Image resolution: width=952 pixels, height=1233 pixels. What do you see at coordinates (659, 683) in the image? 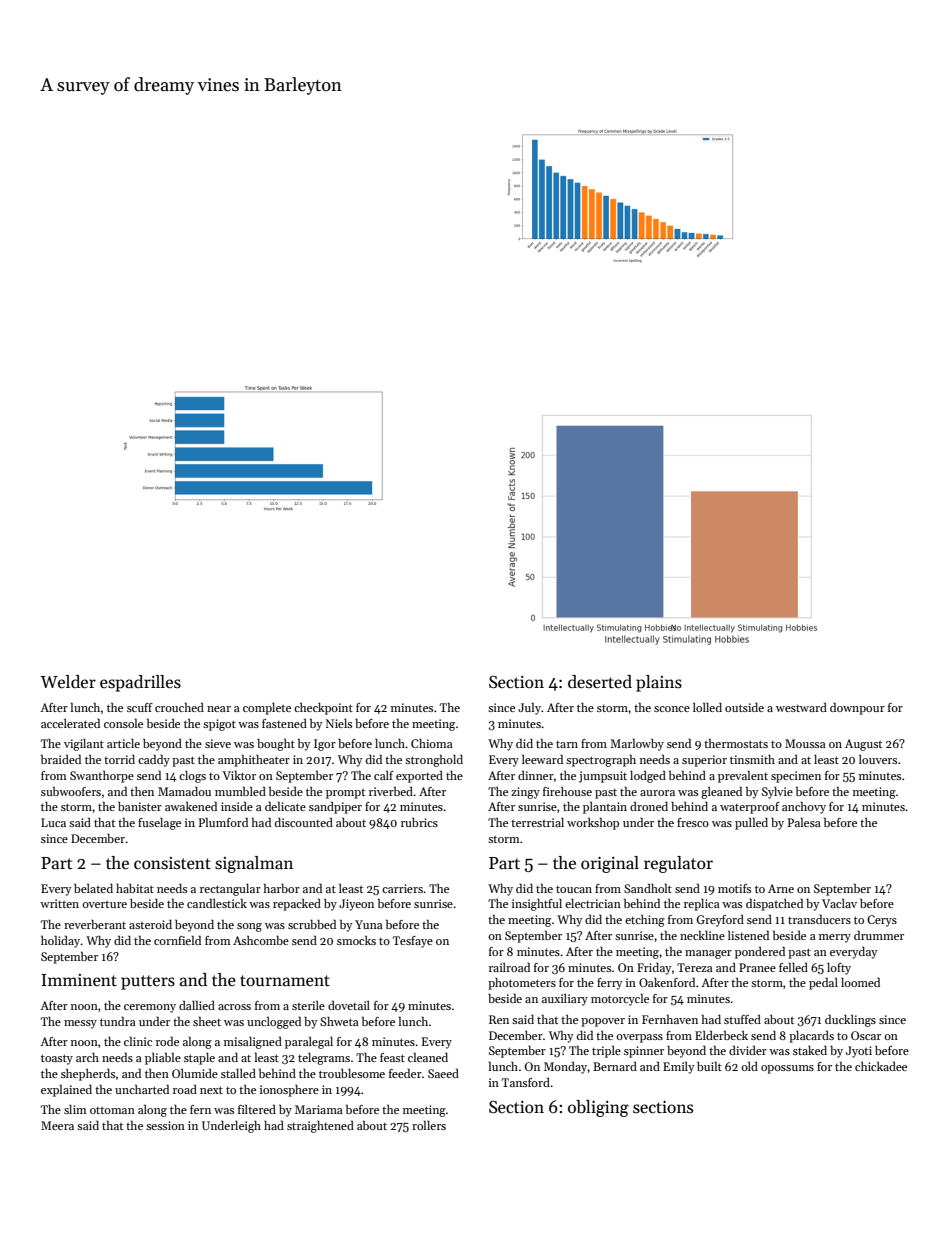
I see `plains` at bounding box center [659, 683].
